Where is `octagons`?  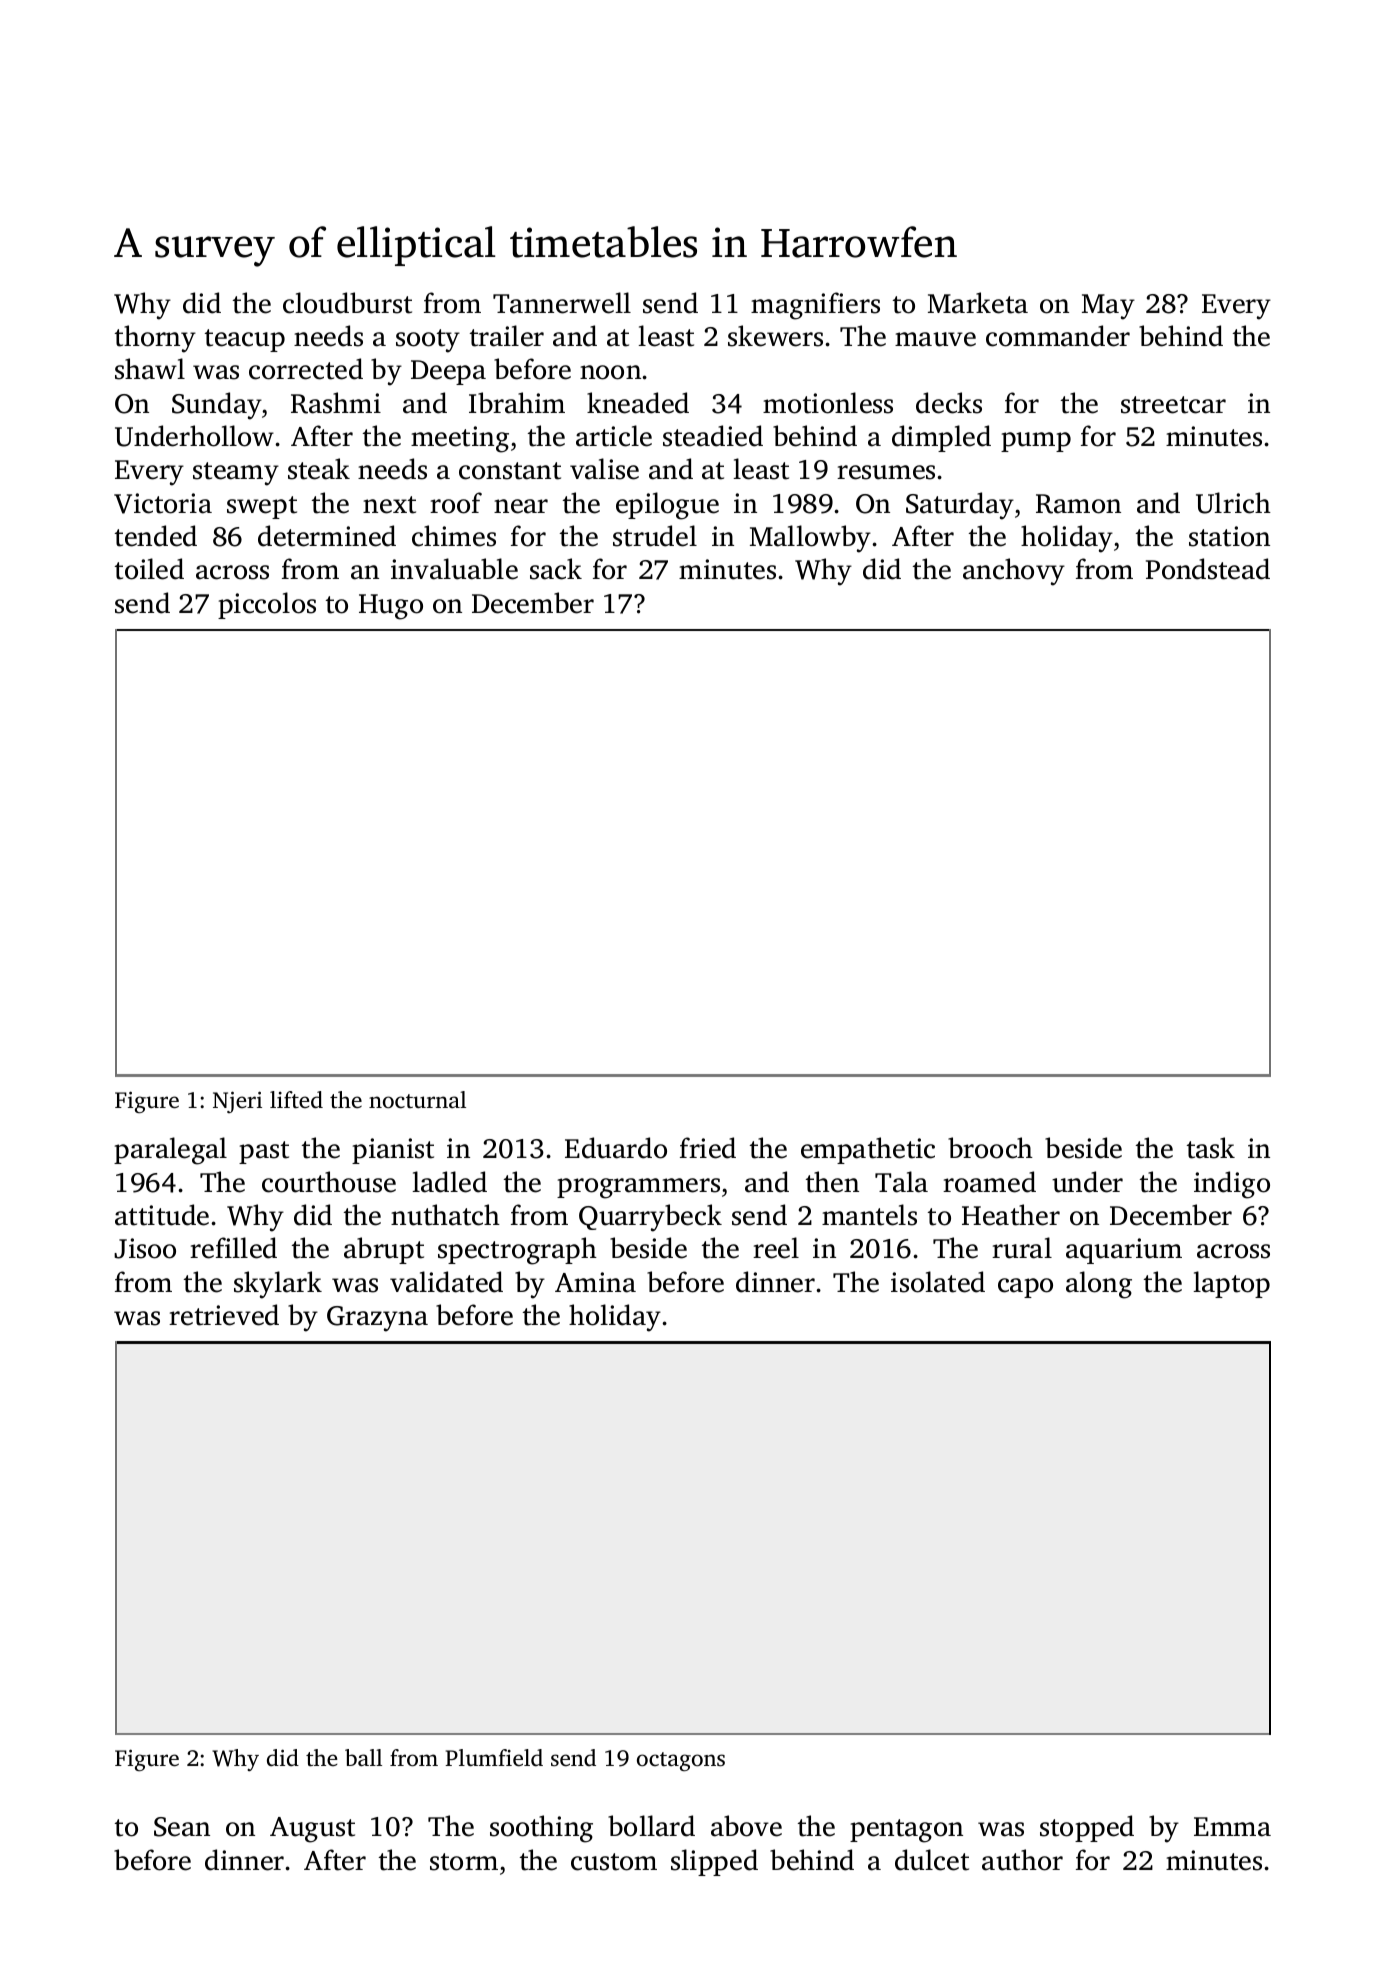 octagons is located at coordinates (681, 1761).
